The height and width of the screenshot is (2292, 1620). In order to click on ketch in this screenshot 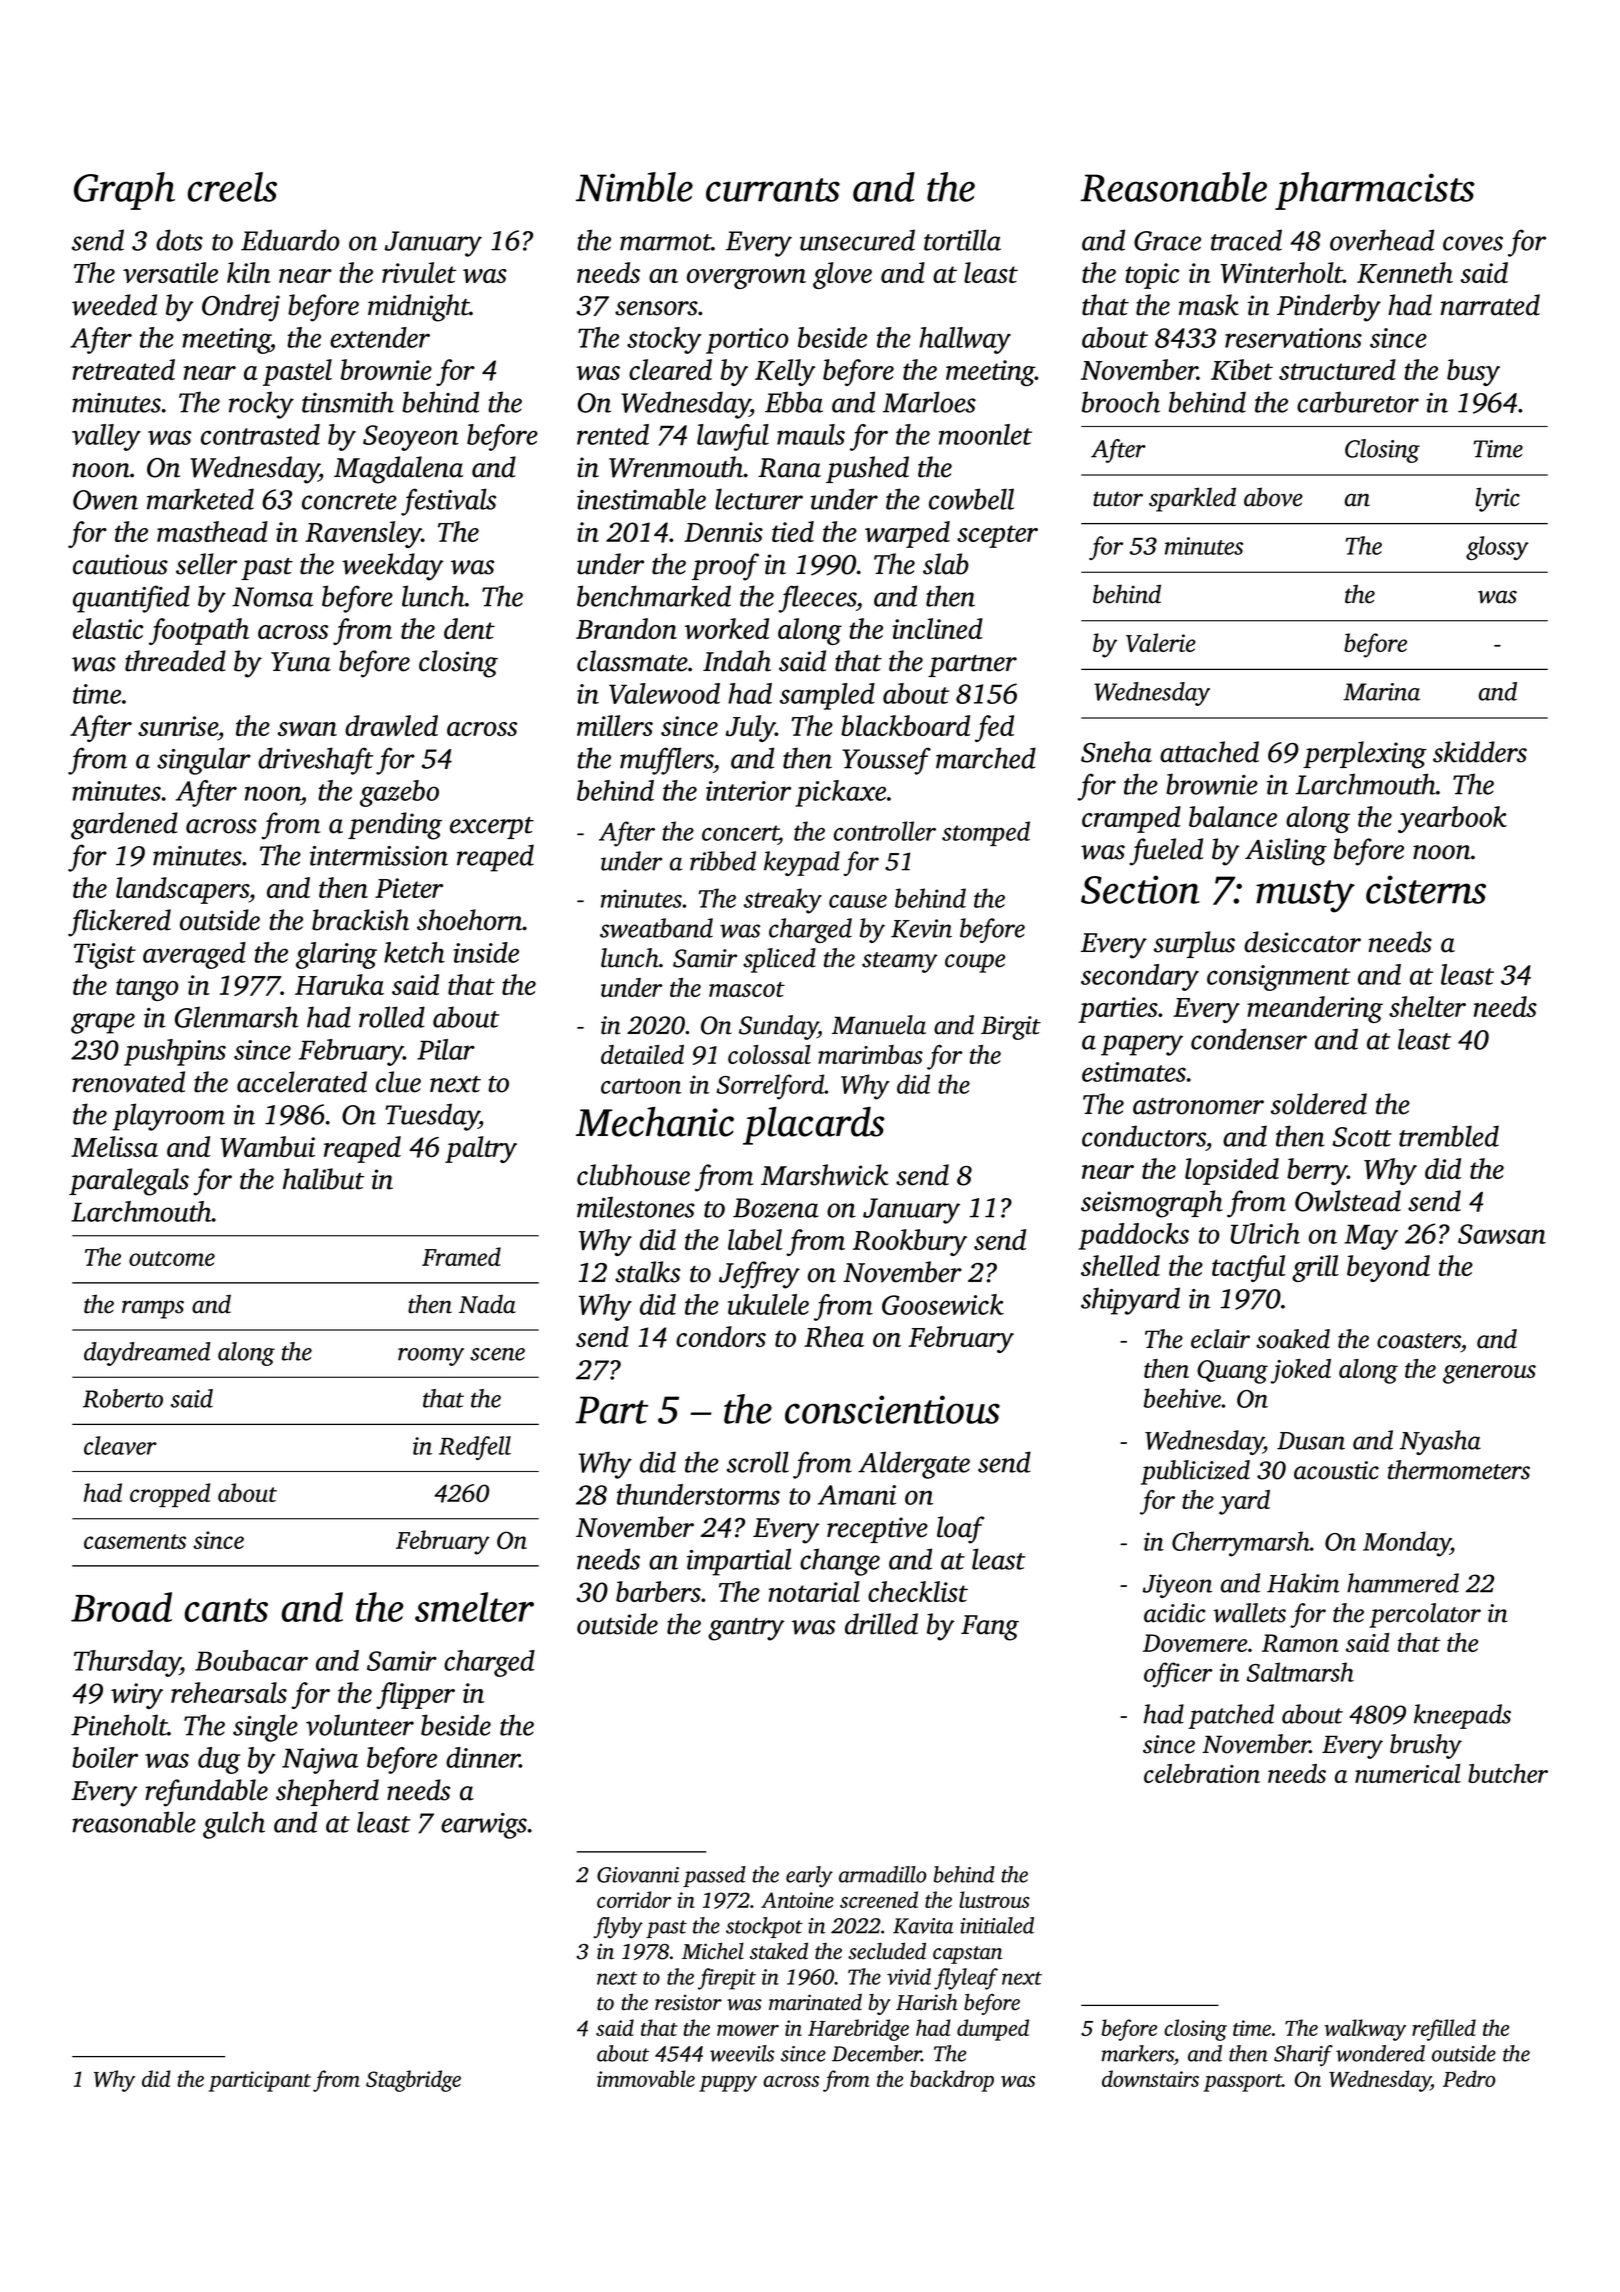, I will do `click(414, 952)`.
